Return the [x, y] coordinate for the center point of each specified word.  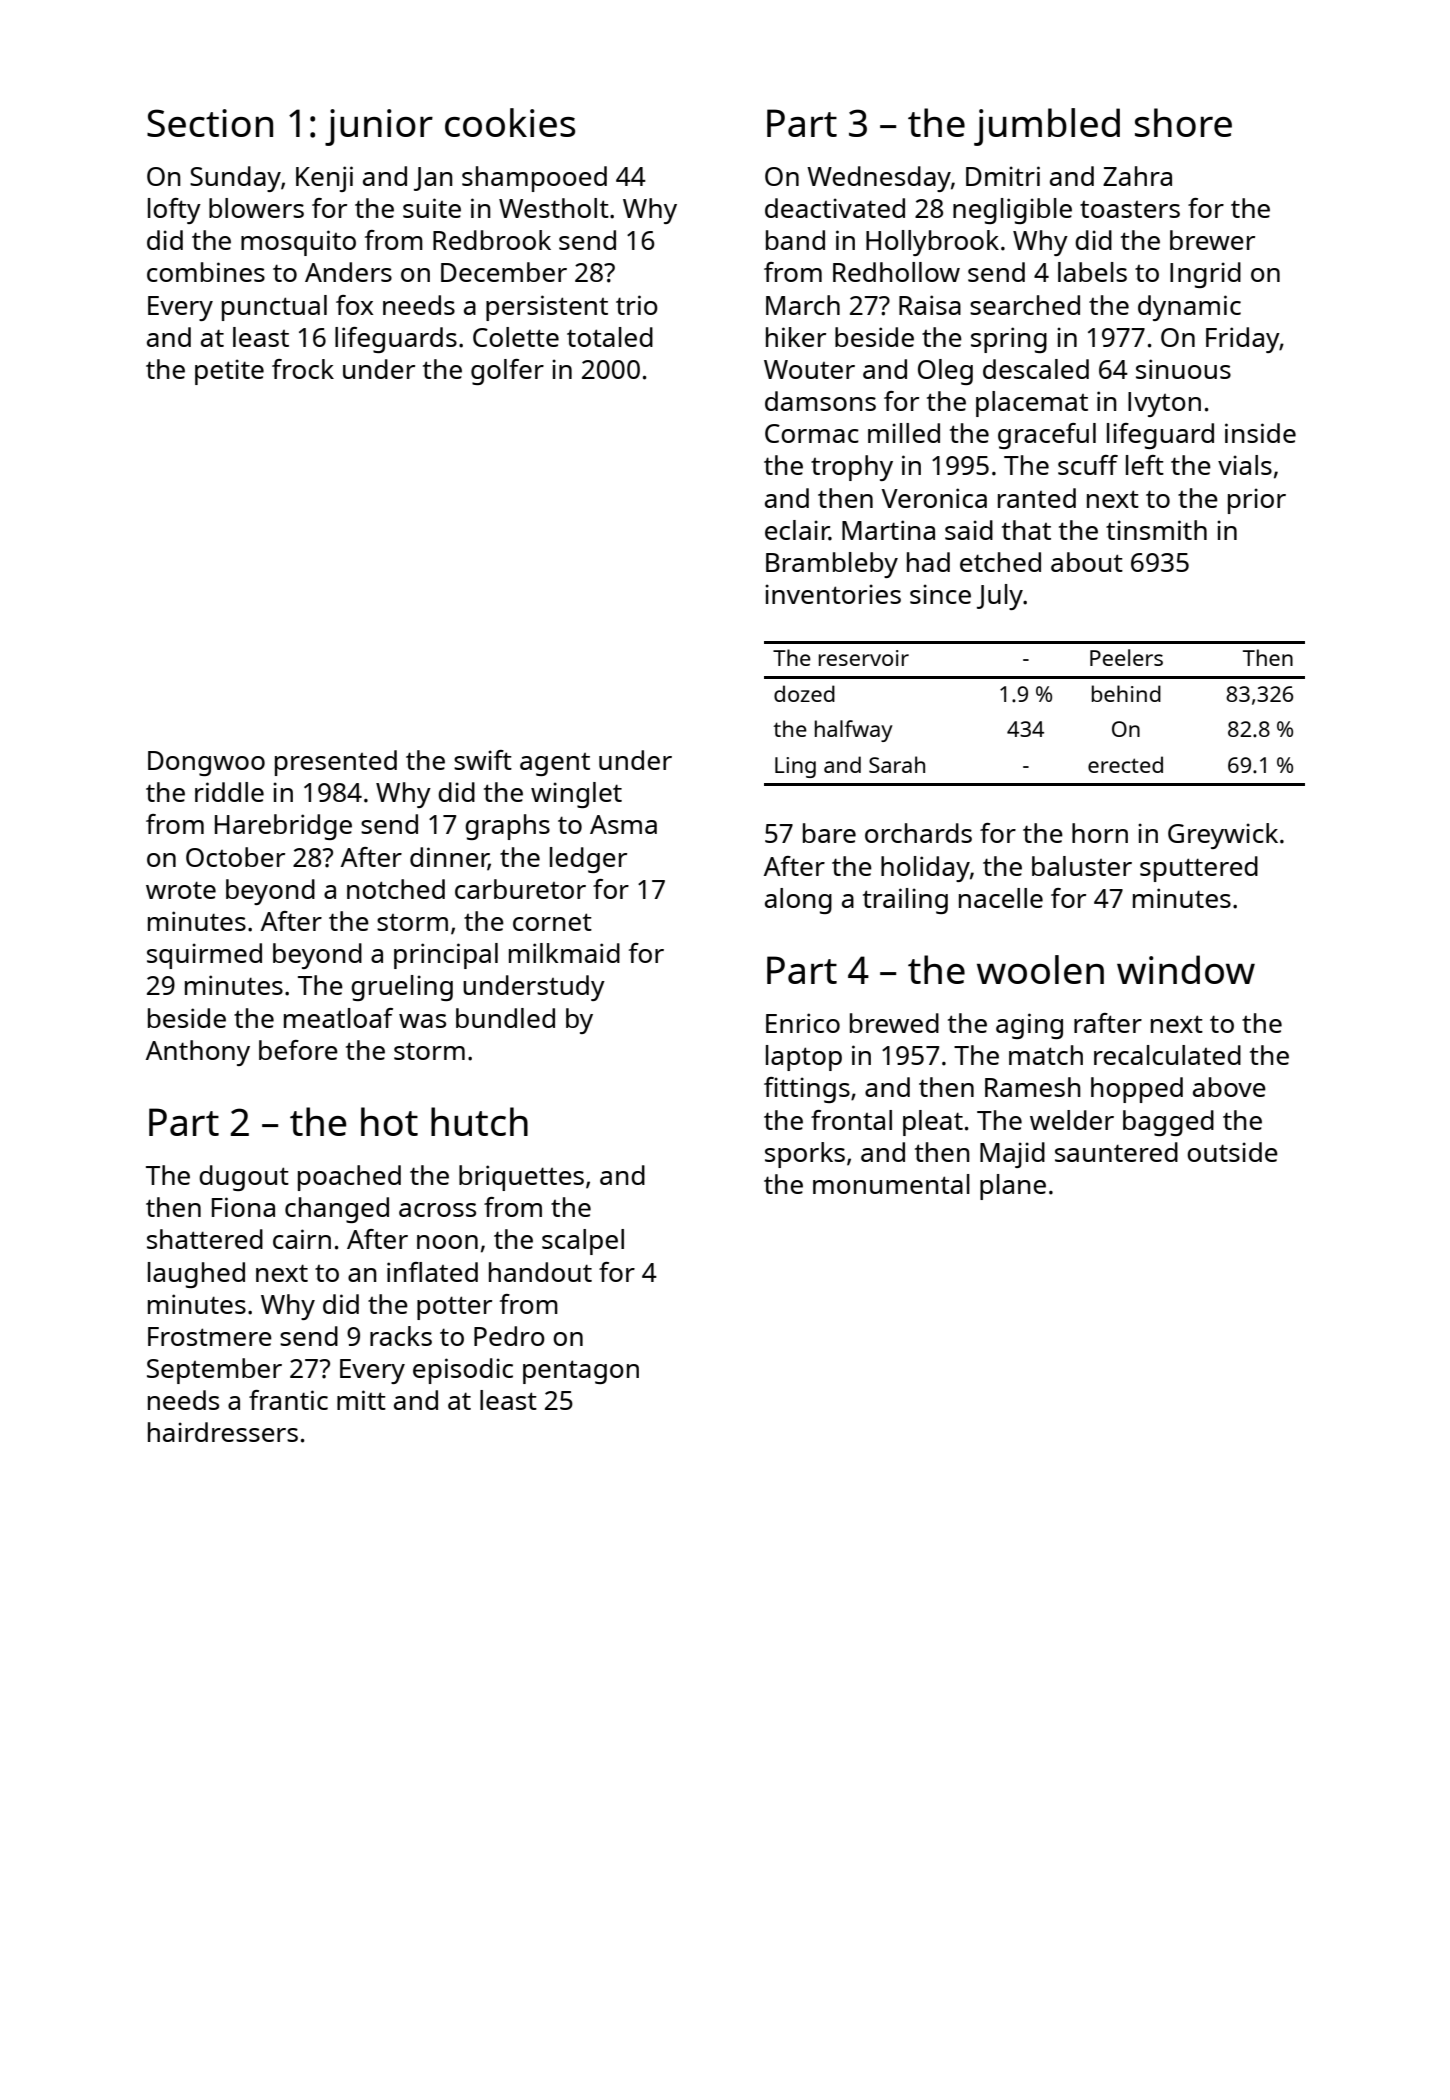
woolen [1040, 969]
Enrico [803, 1023]
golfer [507, 372]
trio [637, 305]
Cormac [812, 433]
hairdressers [223, 1432]
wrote [181, 890]
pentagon [581, 1372]
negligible [1012, 211]
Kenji [324, 179]
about [1087, 562]
